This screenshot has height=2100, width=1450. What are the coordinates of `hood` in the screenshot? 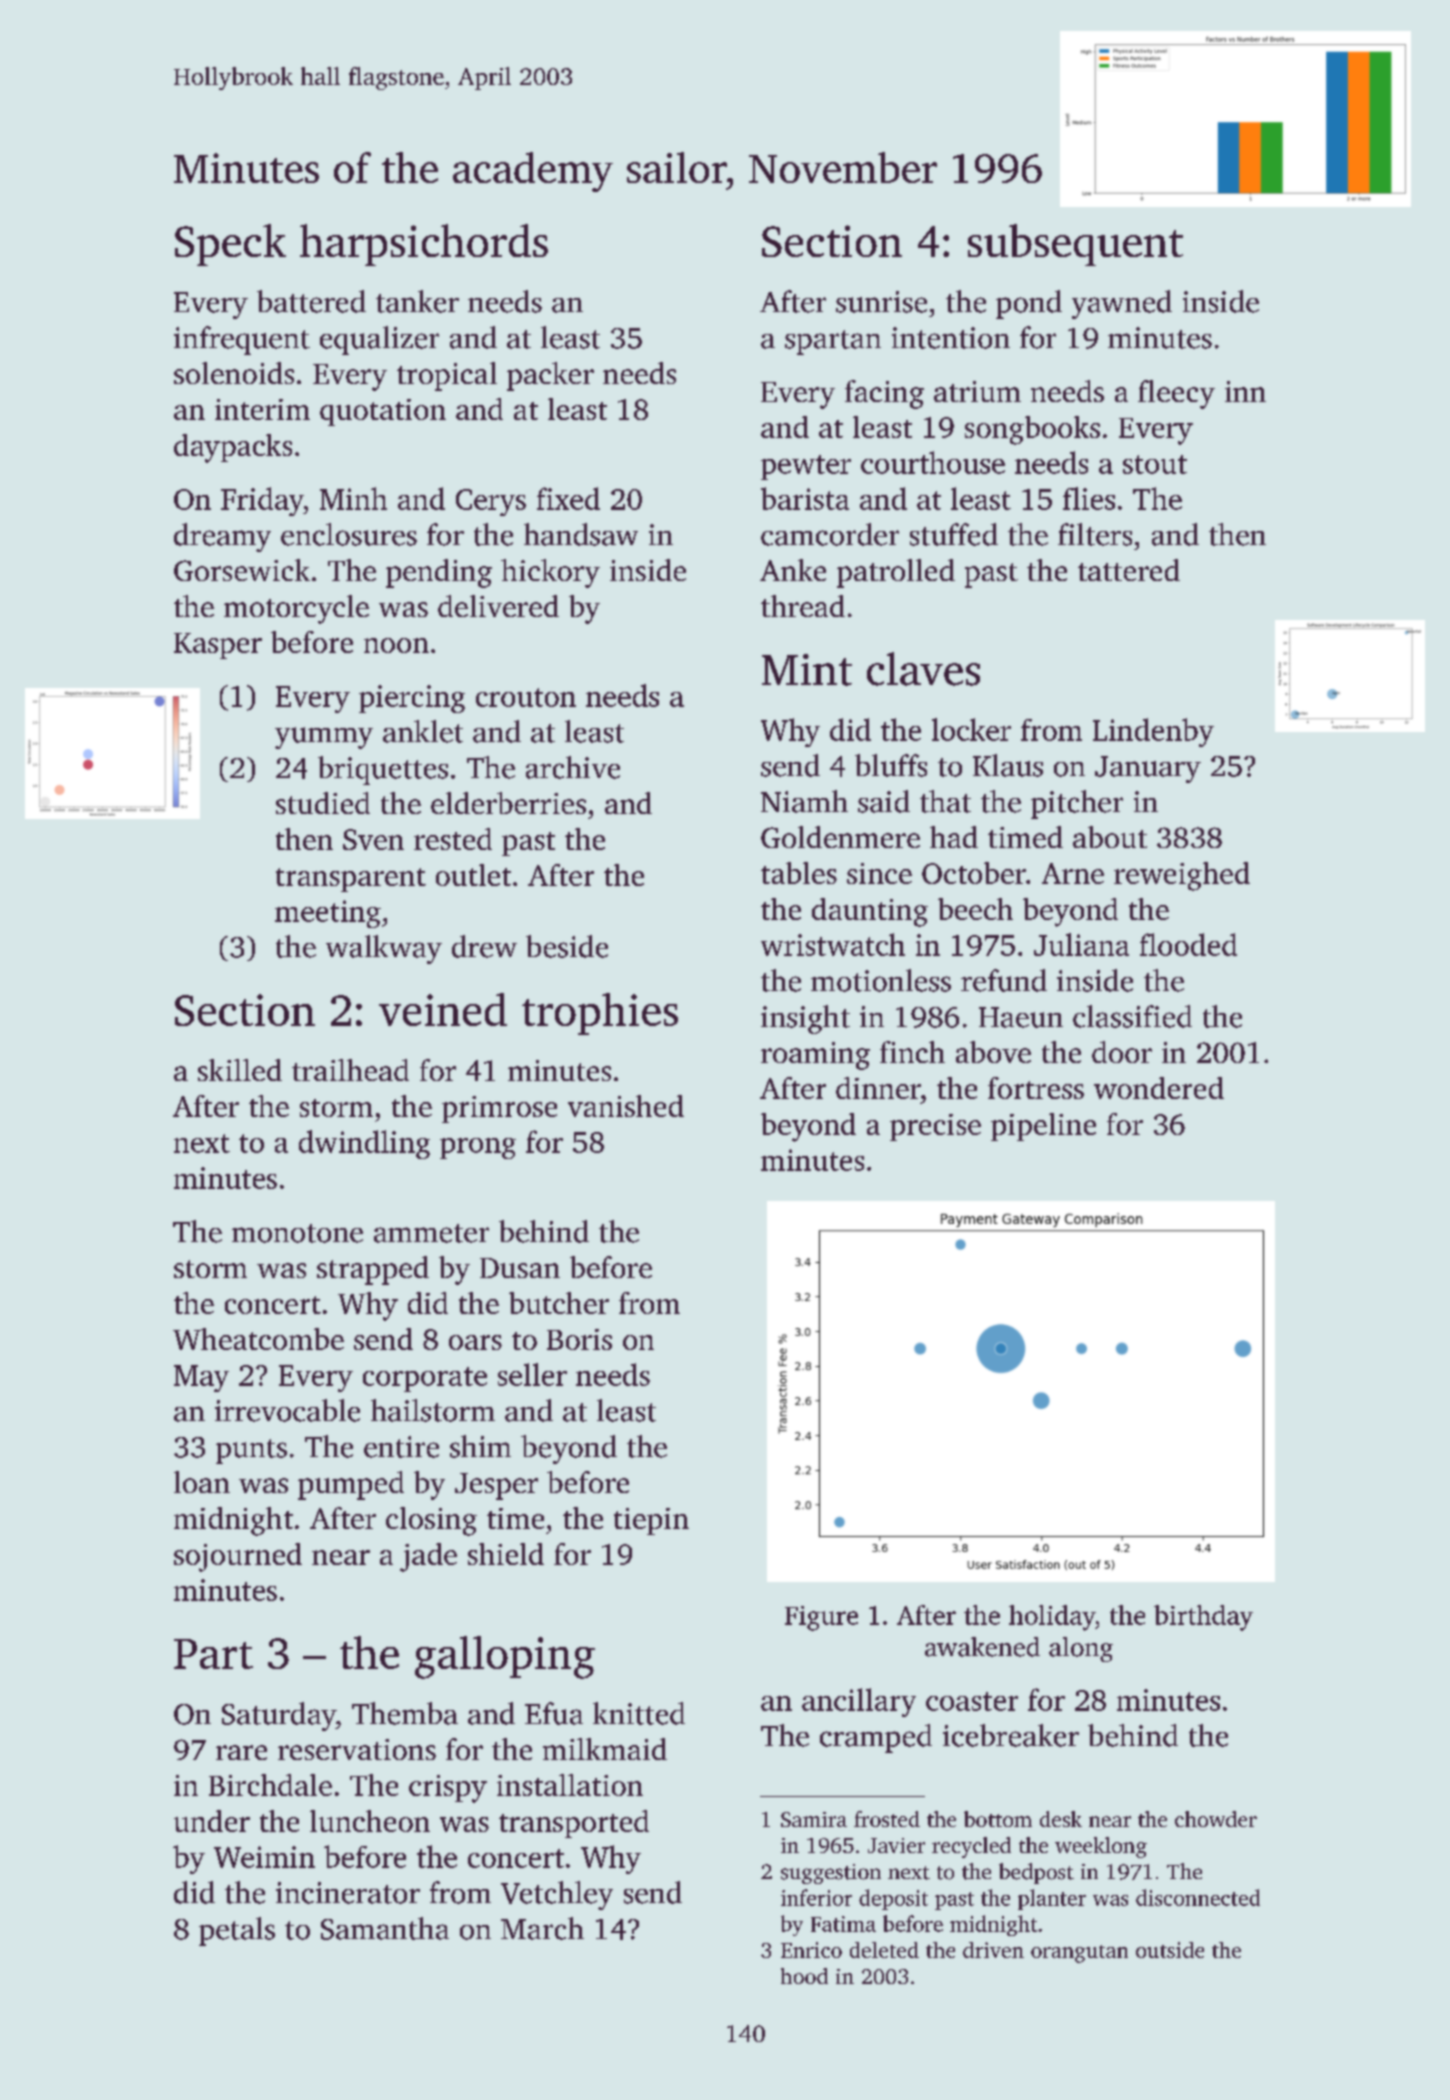 It's located at (804, 1976).
